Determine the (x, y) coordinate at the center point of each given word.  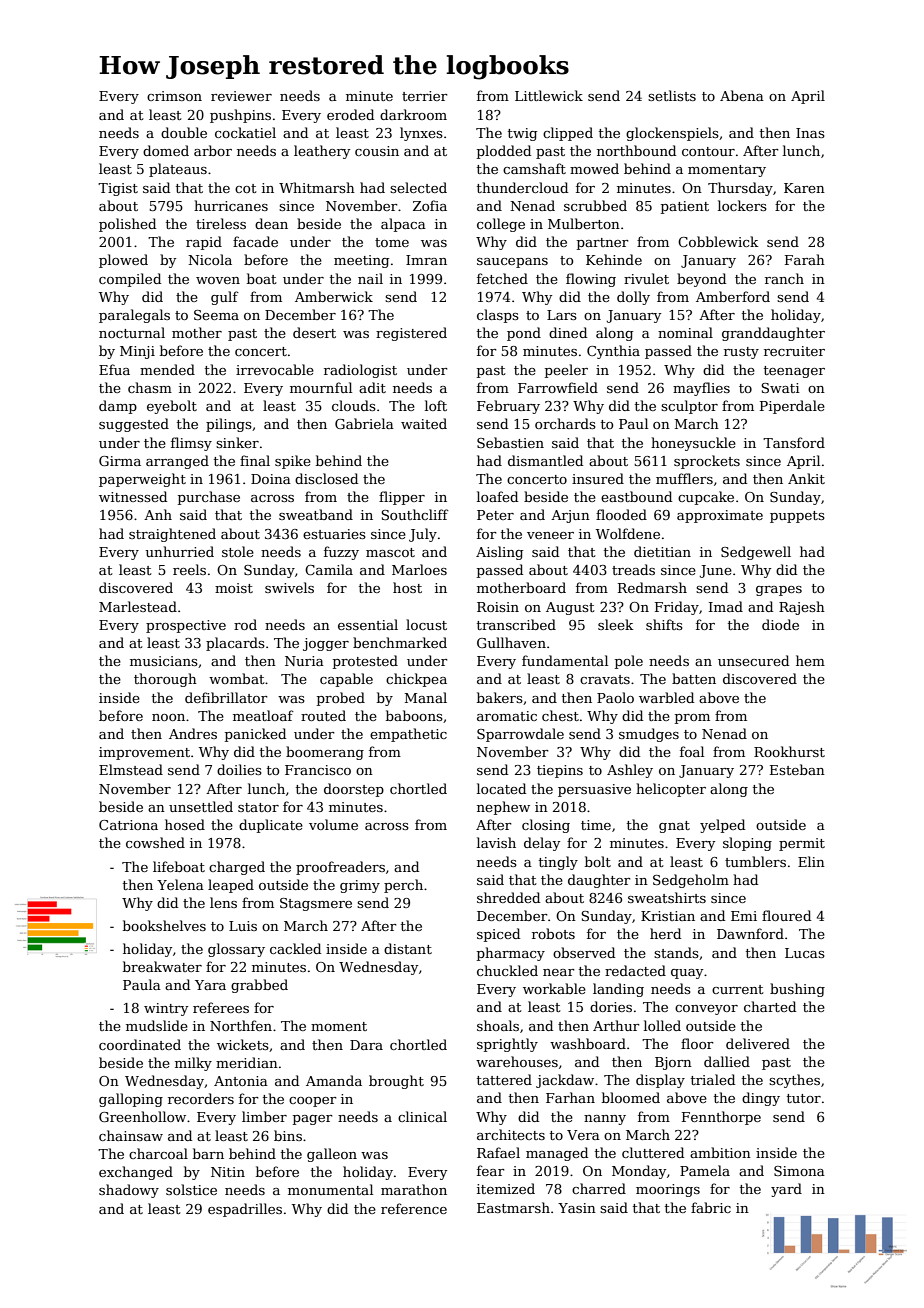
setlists (672, 95)
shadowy (129, 1191)
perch (403, 886)
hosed (185, 824)
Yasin (577, 1208)
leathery (322, 152)
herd (665, 933)
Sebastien (510, 442)
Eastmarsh (513, 1207)
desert (314, 332)
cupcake (706, 498)
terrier (425, 96)
